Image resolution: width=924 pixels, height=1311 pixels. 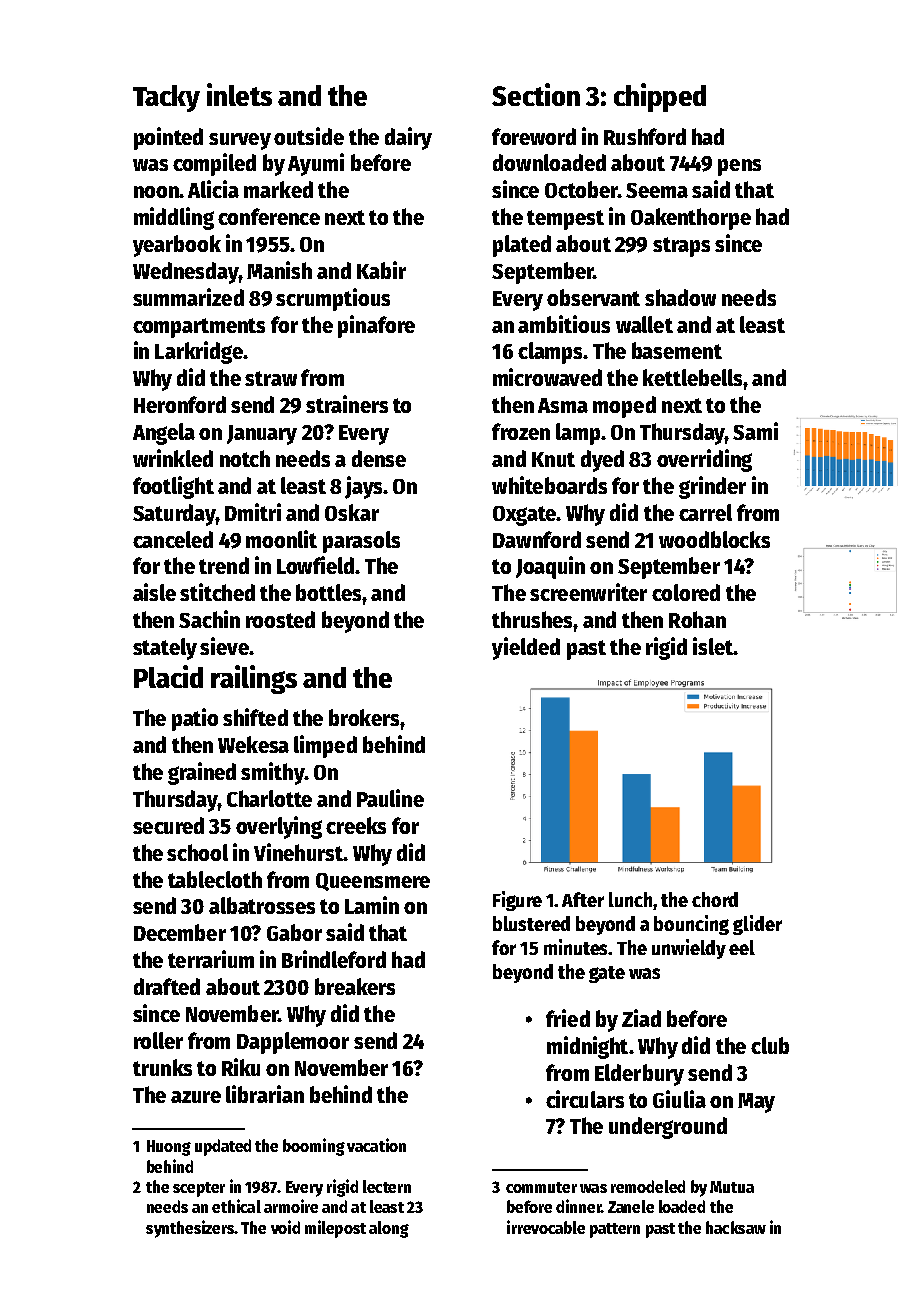 What do you see at coordinates (578, 1206) in the document?
I see `dinner` at bounding box center [578, 1206].
